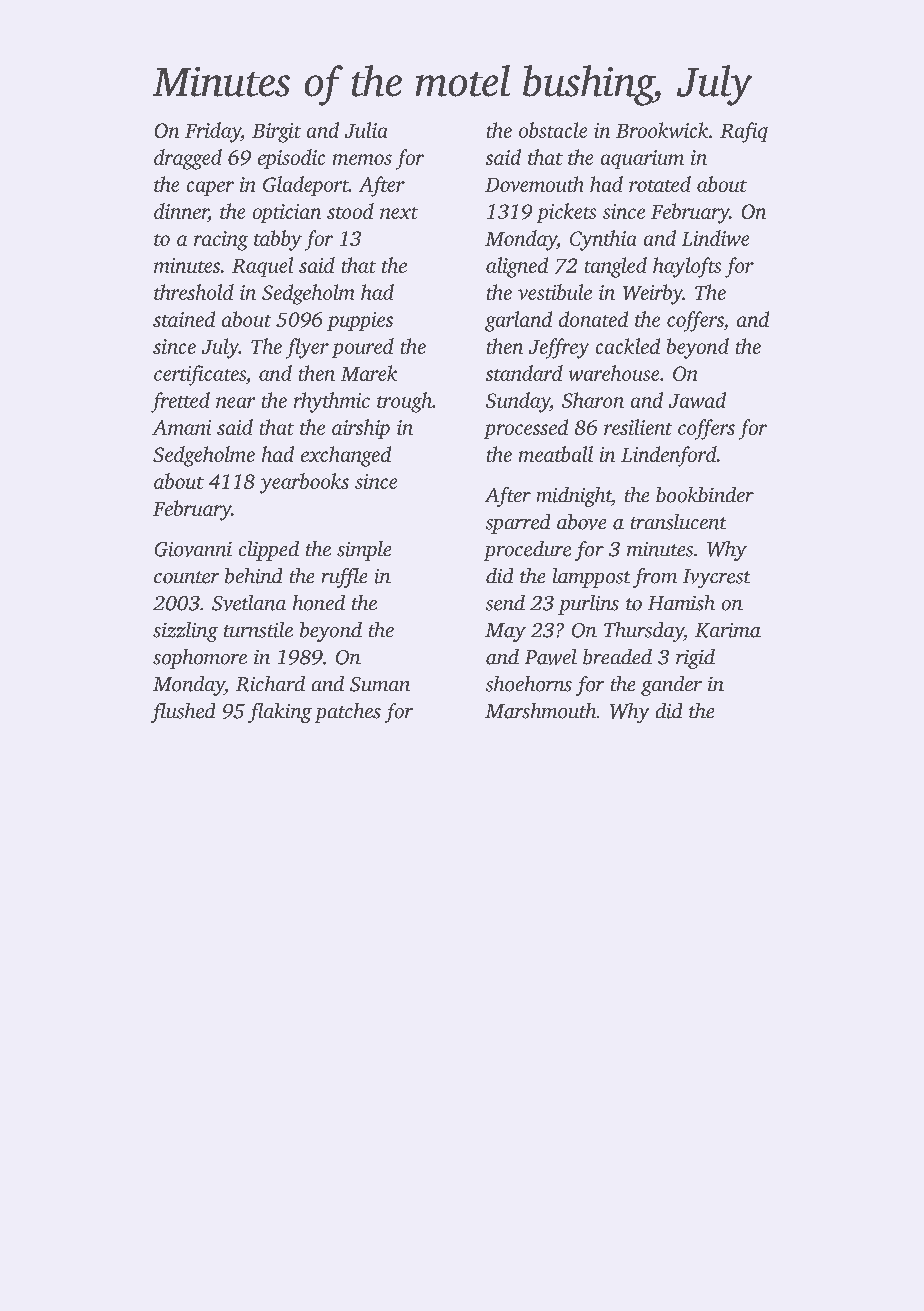  What do you see at coordinates (319, 603) in the page?
I see `honed` at bounding box center [319, 603].
